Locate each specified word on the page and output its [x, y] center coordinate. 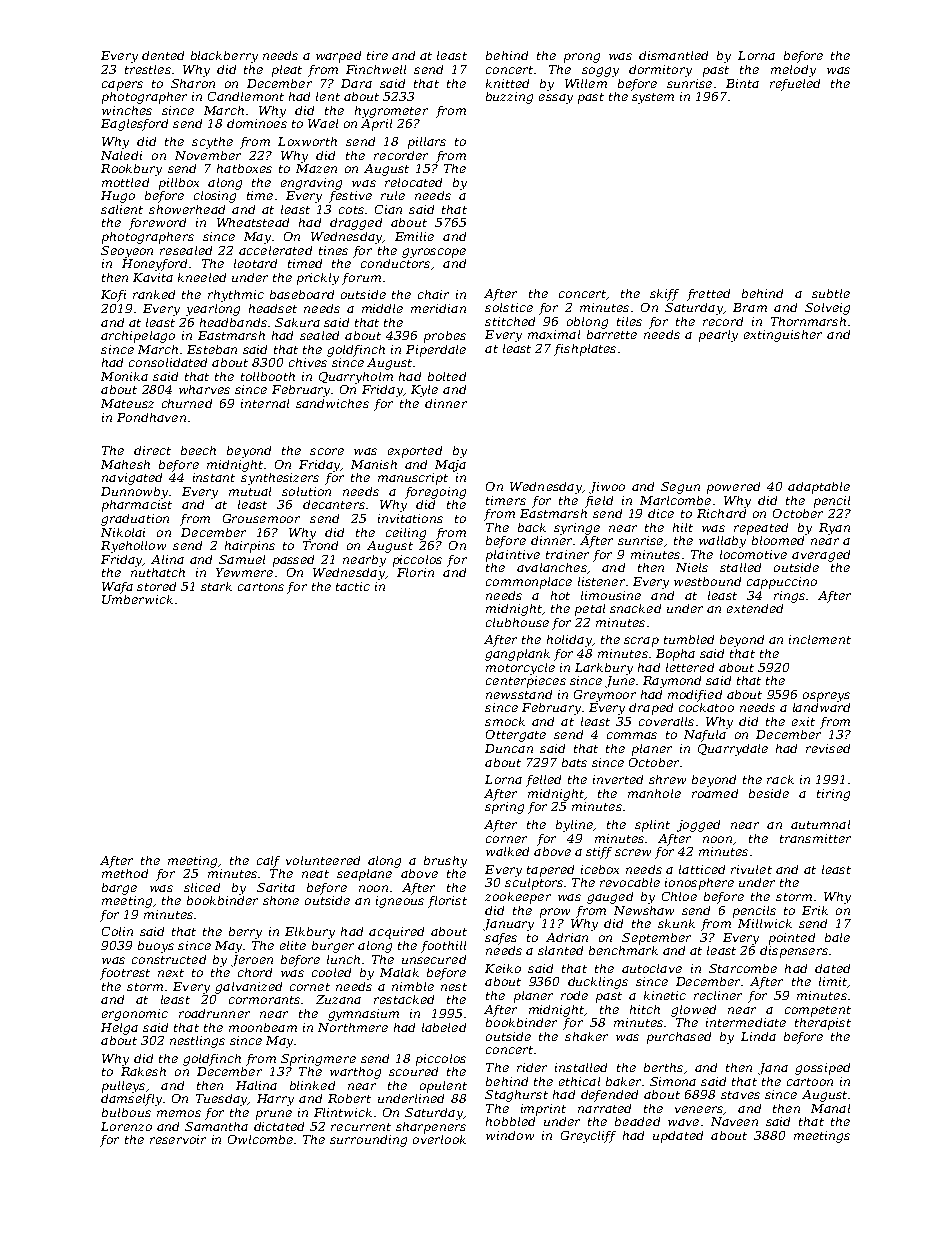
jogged [698, 826]
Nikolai [123, 532]
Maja [450, 466]
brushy [445, 862]
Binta [742, 83]
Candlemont [246, 96]
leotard [255, 263]
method [125, 873]
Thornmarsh [808, 321]
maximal [554, 334]
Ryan [834, 529]
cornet [310, 987]
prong [582, 58]
